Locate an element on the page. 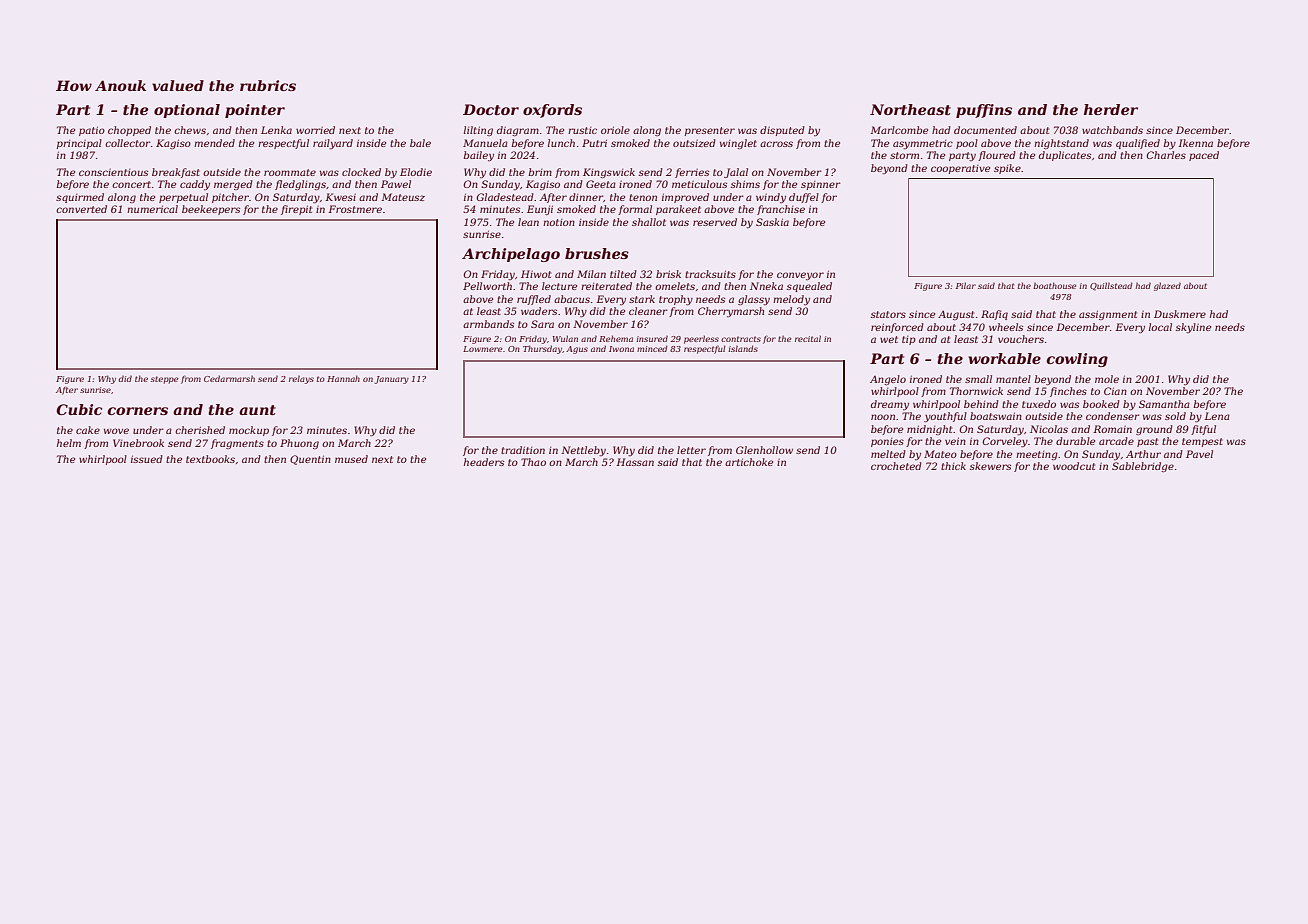 The width and height of the document is (1308, 924). firepit is located at coordinates (296, 210).
